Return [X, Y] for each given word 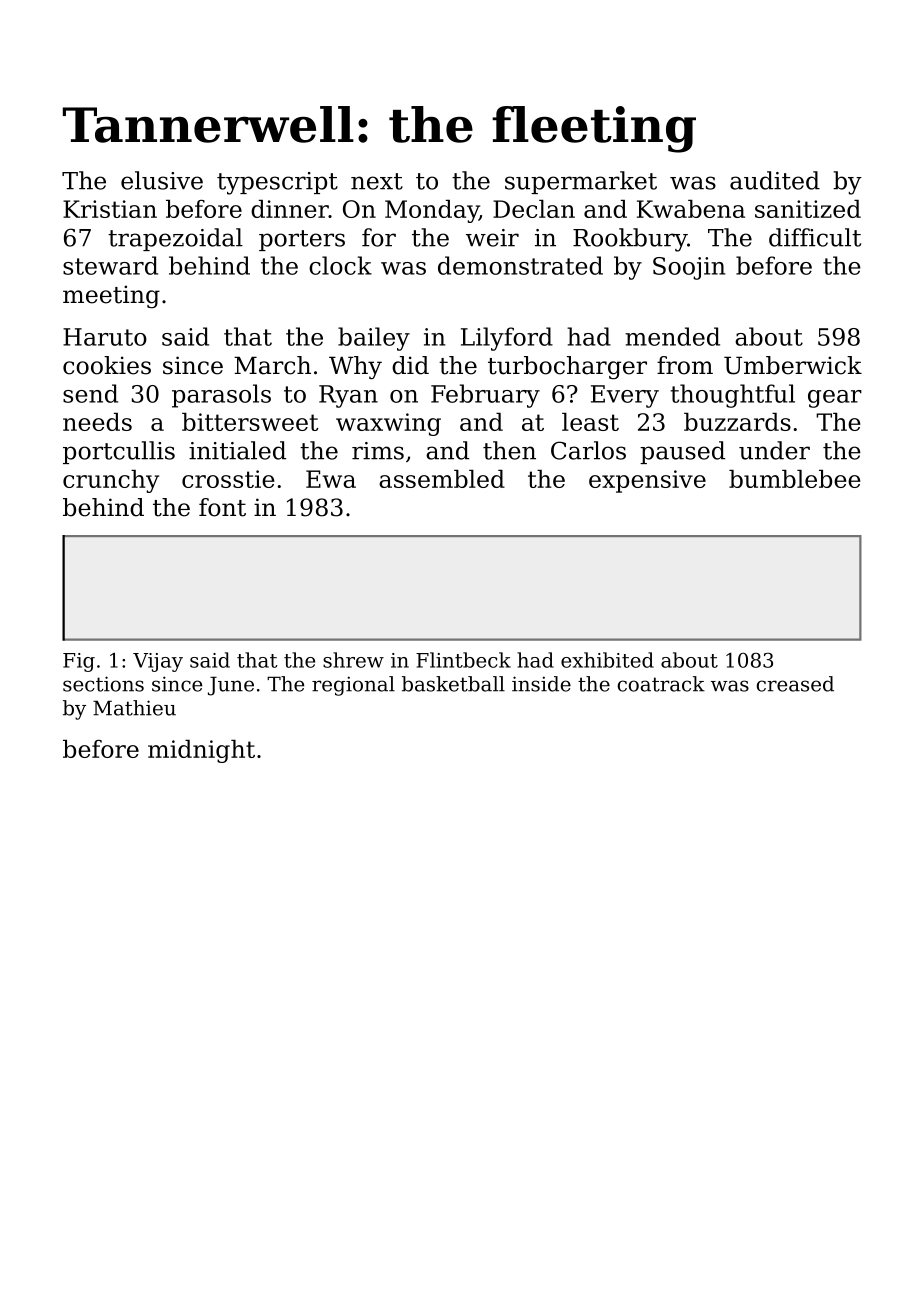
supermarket [581, 182]
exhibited [607, 660]
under [774, 450]
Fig [79, 662]
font [222, 507]
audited [775, 180]
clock [340, 265]
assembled [442, 479]
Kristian [110, 209]
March [272, 365]
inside [541, 684]
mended [672, 336]
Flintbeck [463, 660]
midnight [201, 751]
